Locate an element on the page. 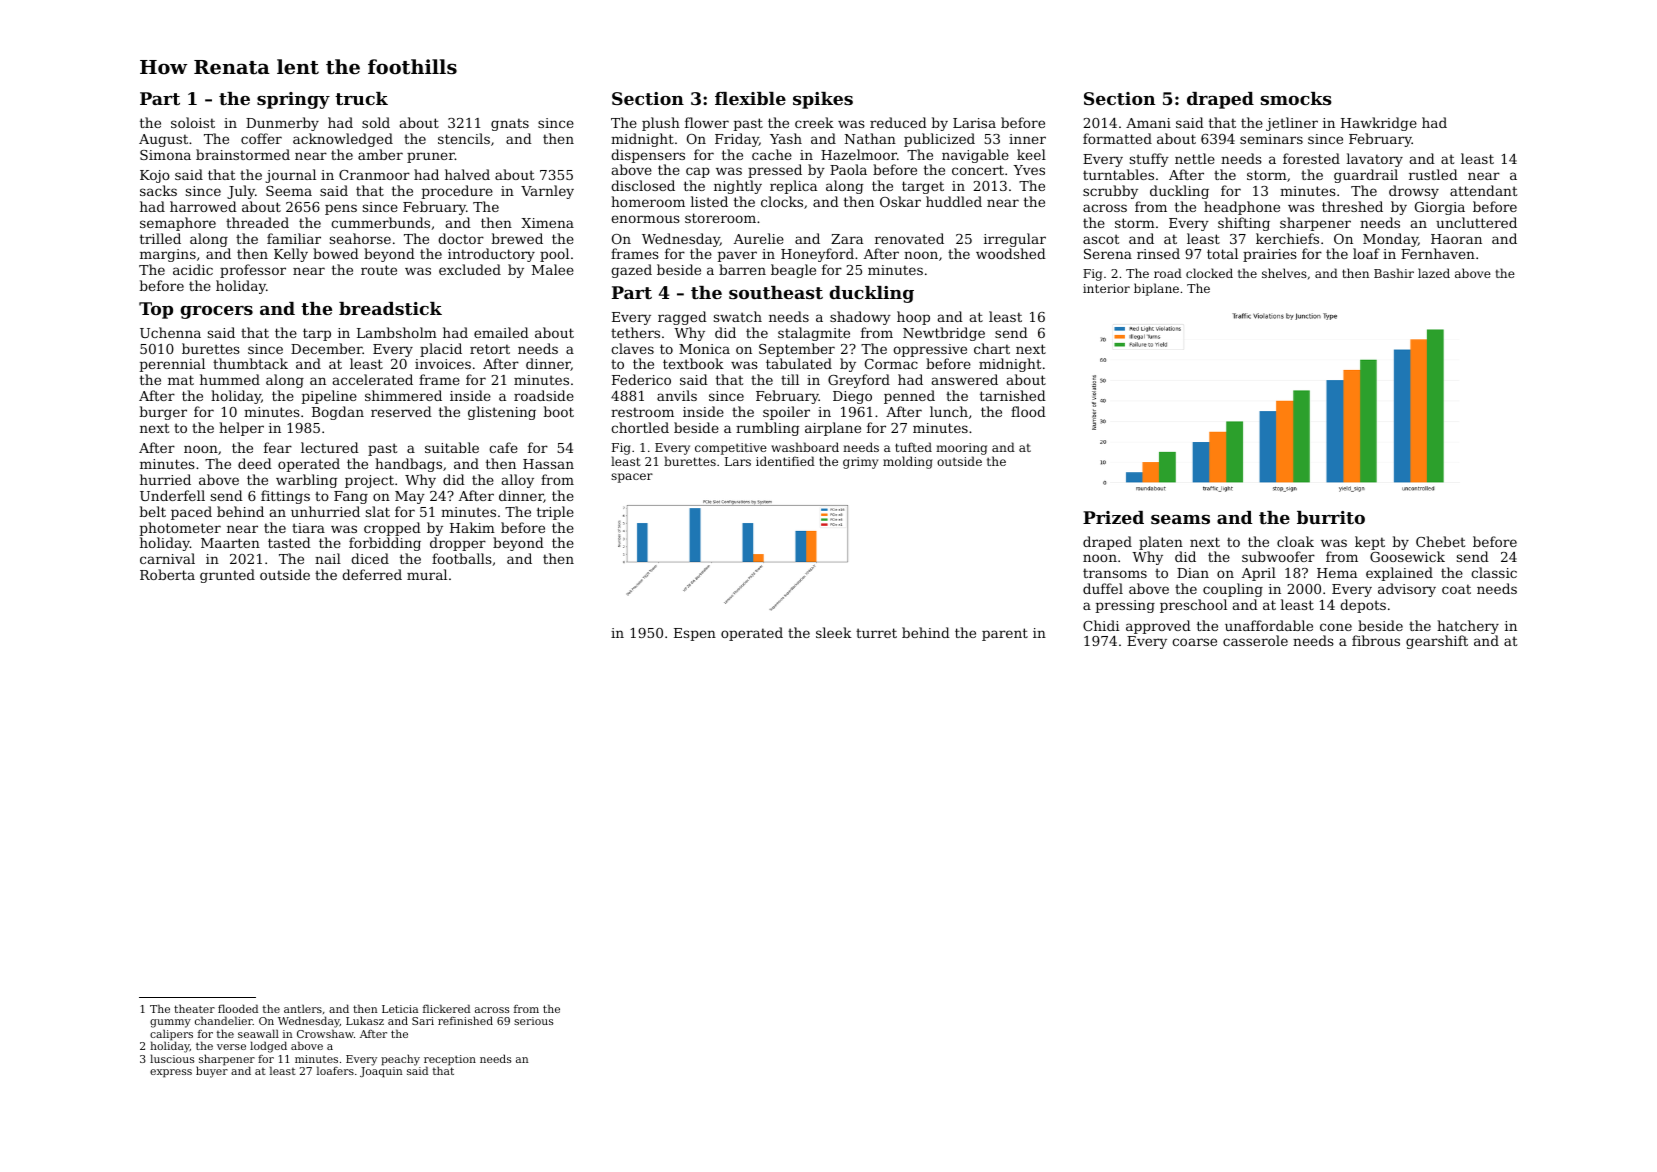 This document has height=1172, width=1657. Simona is located at coordinates (165, 155).
